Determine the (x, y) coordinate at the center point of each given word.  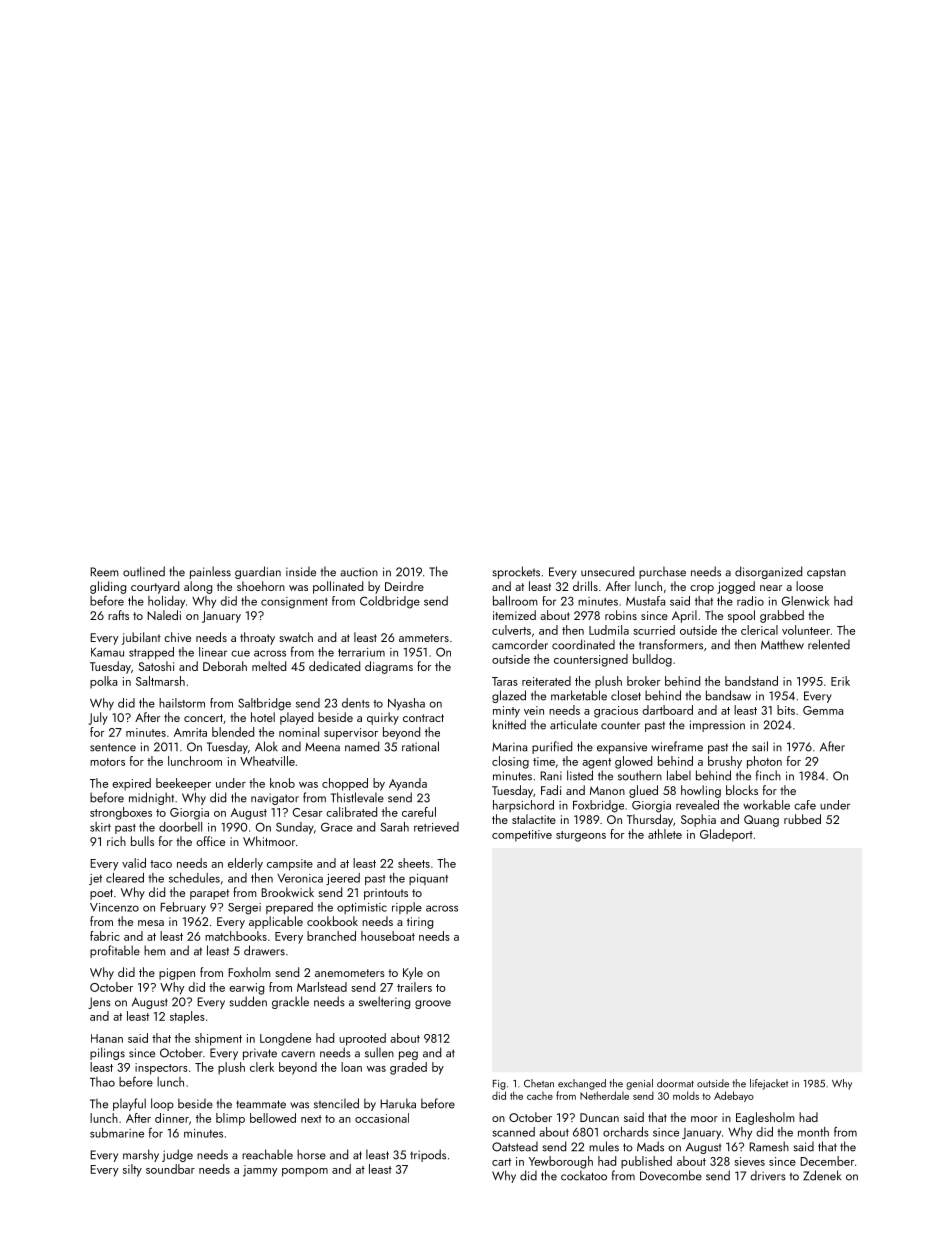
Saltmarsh (160, 681)
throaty (257, 638)
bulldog (652, 660)
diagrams (389, 667)
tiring (420, 923)
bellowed (273, 1118)
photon (764, 762)
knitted (509, 724)
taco (161, 864)
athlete (665, 834)
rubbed (802, 819)
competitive (522, 836)
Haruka (398, 1103)
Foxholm (249, 972)
